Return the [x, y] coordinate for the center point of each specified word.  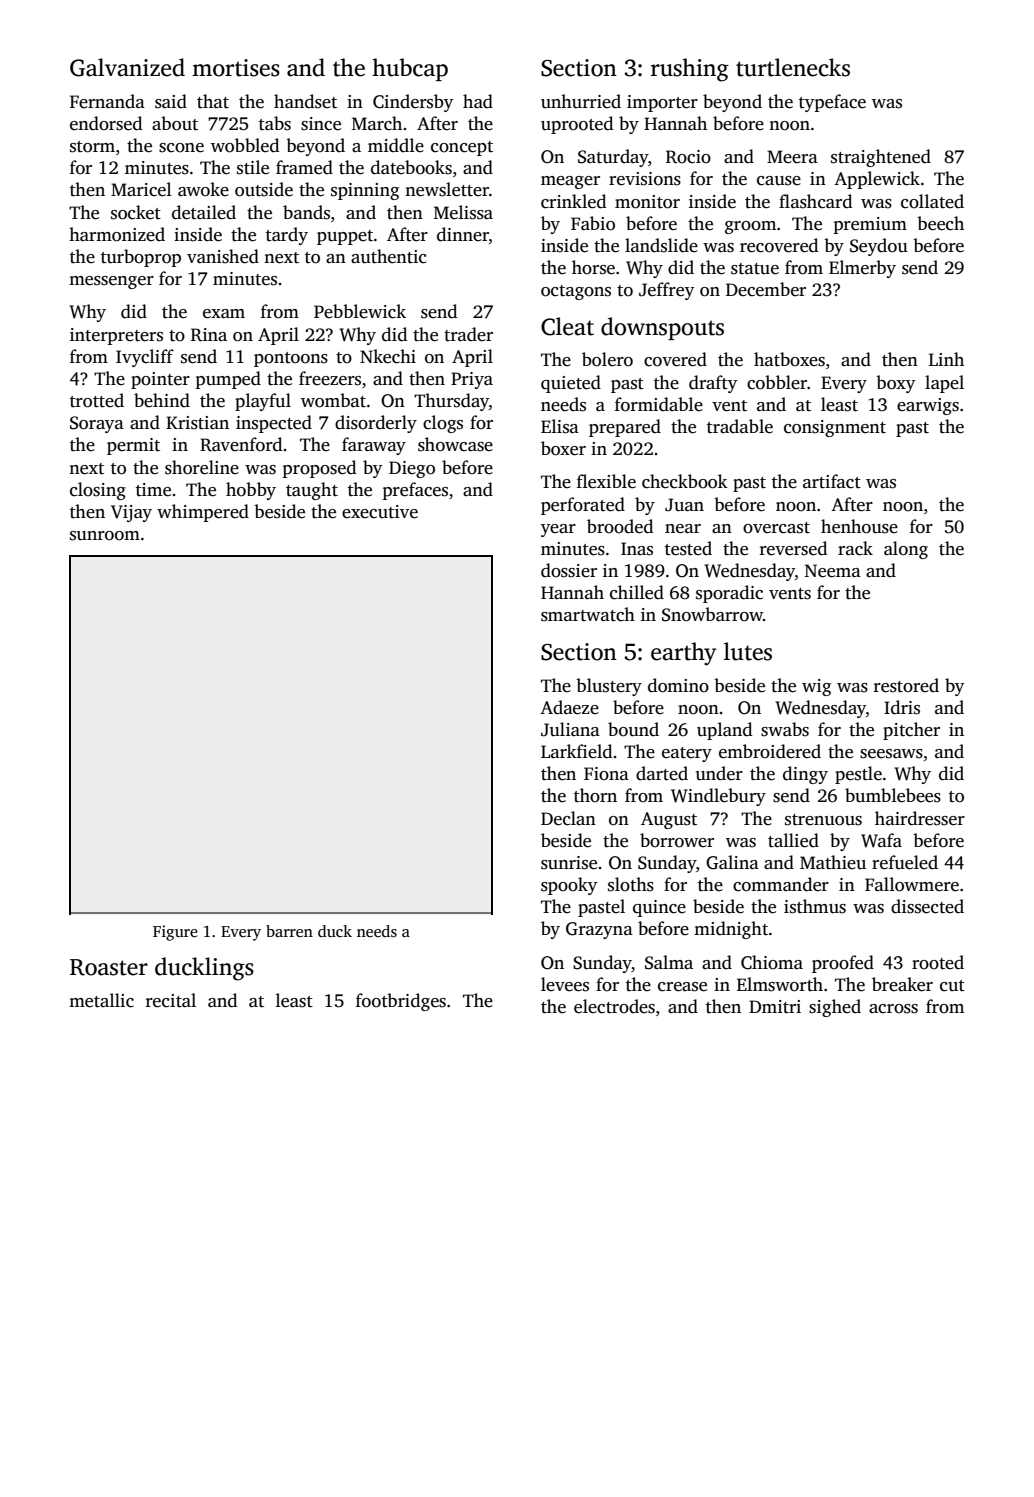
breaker [902, 984]
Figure [175, 933]
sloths [631, 884]
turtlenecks [793, 67]
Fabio [593, 223]
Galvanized [127, 67]
